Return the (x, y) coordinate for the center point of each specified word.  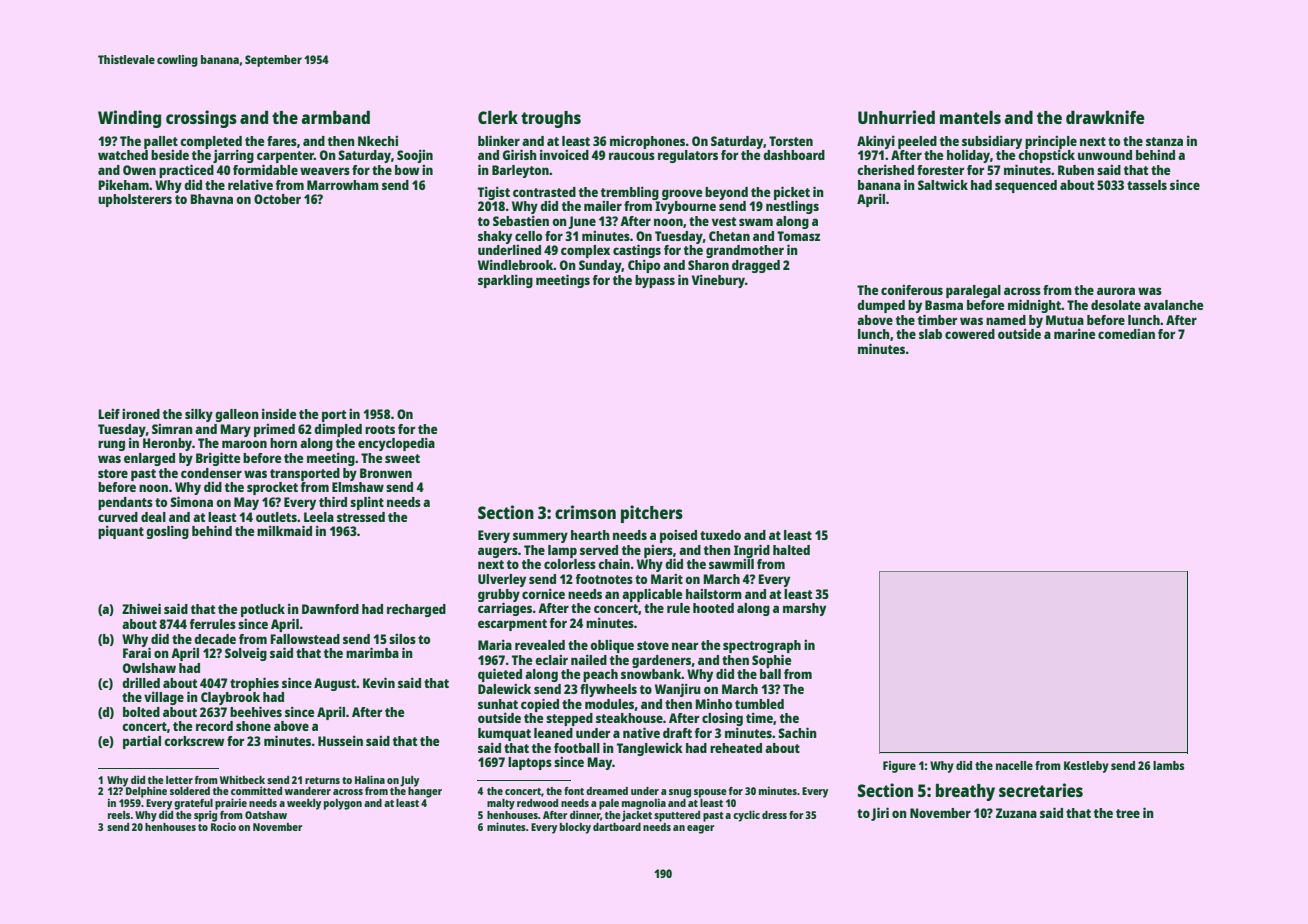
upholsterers (135, 200)
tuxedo (720, 535)
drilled (141, 683)
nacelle (1014, 765)
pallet (161, 142)
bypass (655, 281)
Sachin (797, 732)
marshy (804, 609)
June (582, 222)
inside (279, 413)
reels (119, 815)
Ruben (1076, 170)
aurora (1116, 291)
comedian (1126, 334)
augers (498, 552)
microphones (647, 142)
